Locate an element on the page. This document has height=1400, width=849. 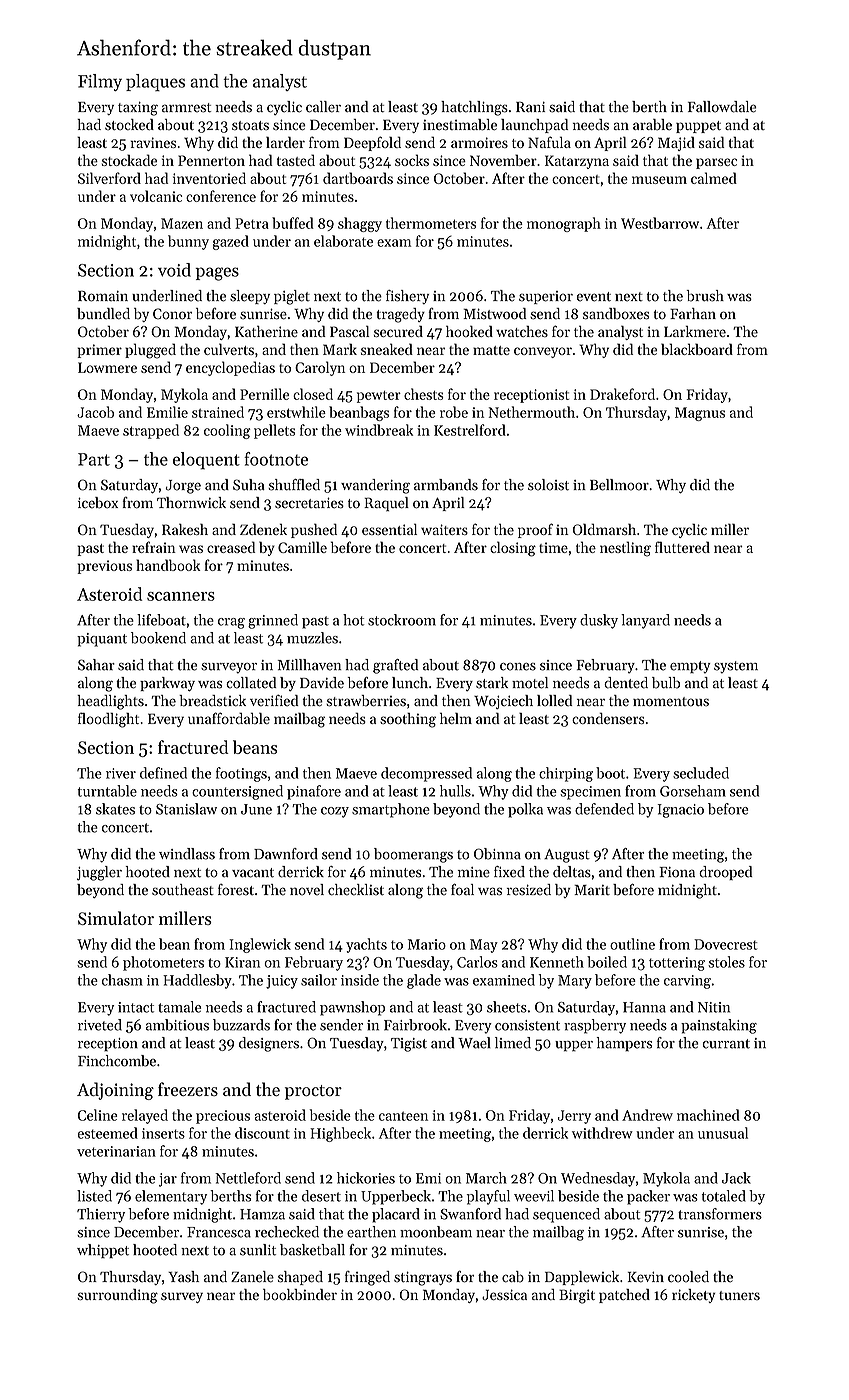
Francesca is located at coordinates (219, 1232).
